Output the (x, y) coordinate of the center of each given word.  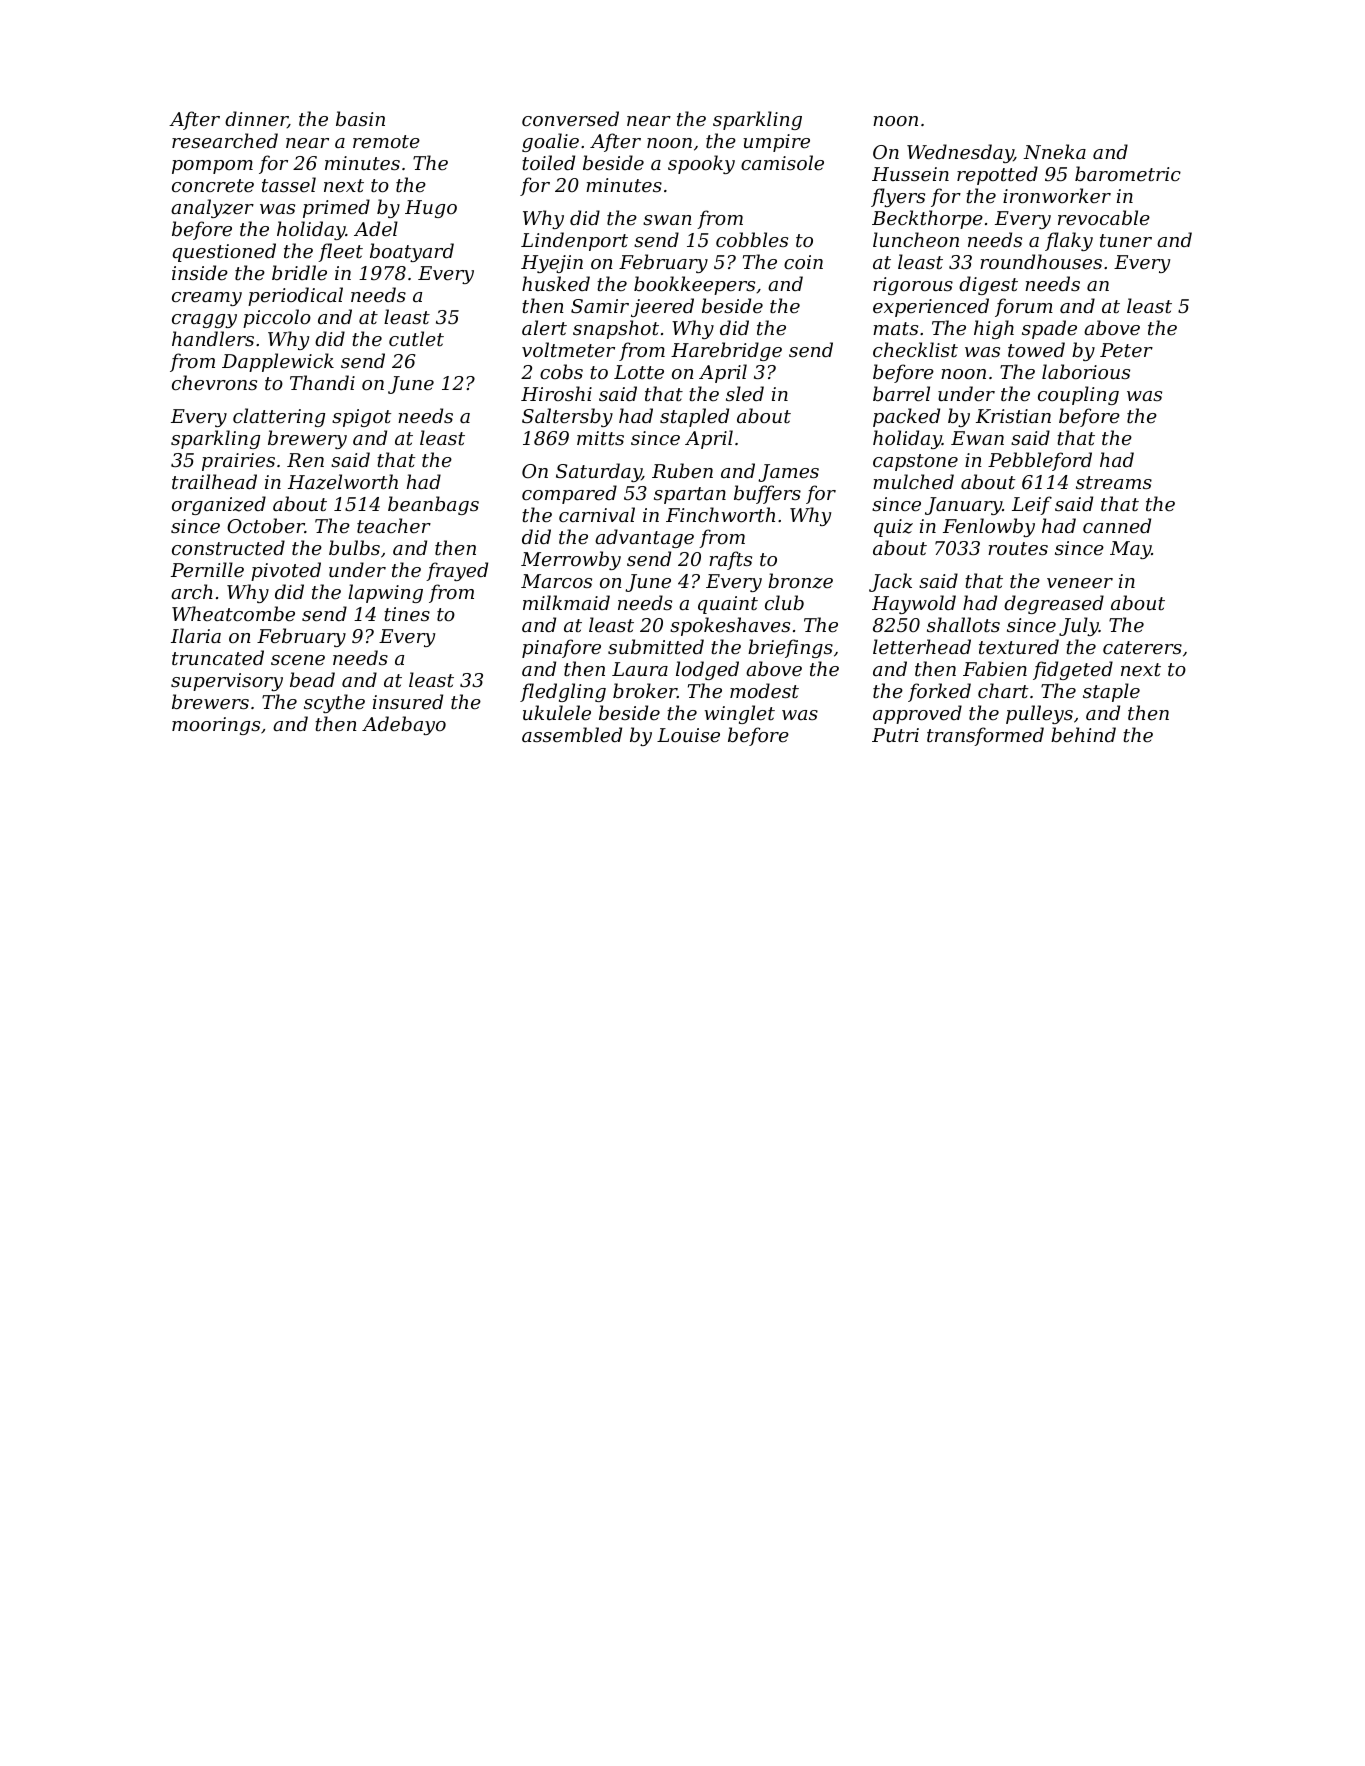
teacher (394, 525)
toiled (548, 162)
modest (764, 690)
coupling (1078, 395)
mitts (600, 438)
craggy (204, 321)
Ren (305, 460)
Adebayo (404, 725)
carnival (597, 514)
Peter (1126, 350)
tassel (289, 184)
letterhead (922, 646)
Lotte (639, 372)
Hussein (910, 174)
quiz (893, 528)
